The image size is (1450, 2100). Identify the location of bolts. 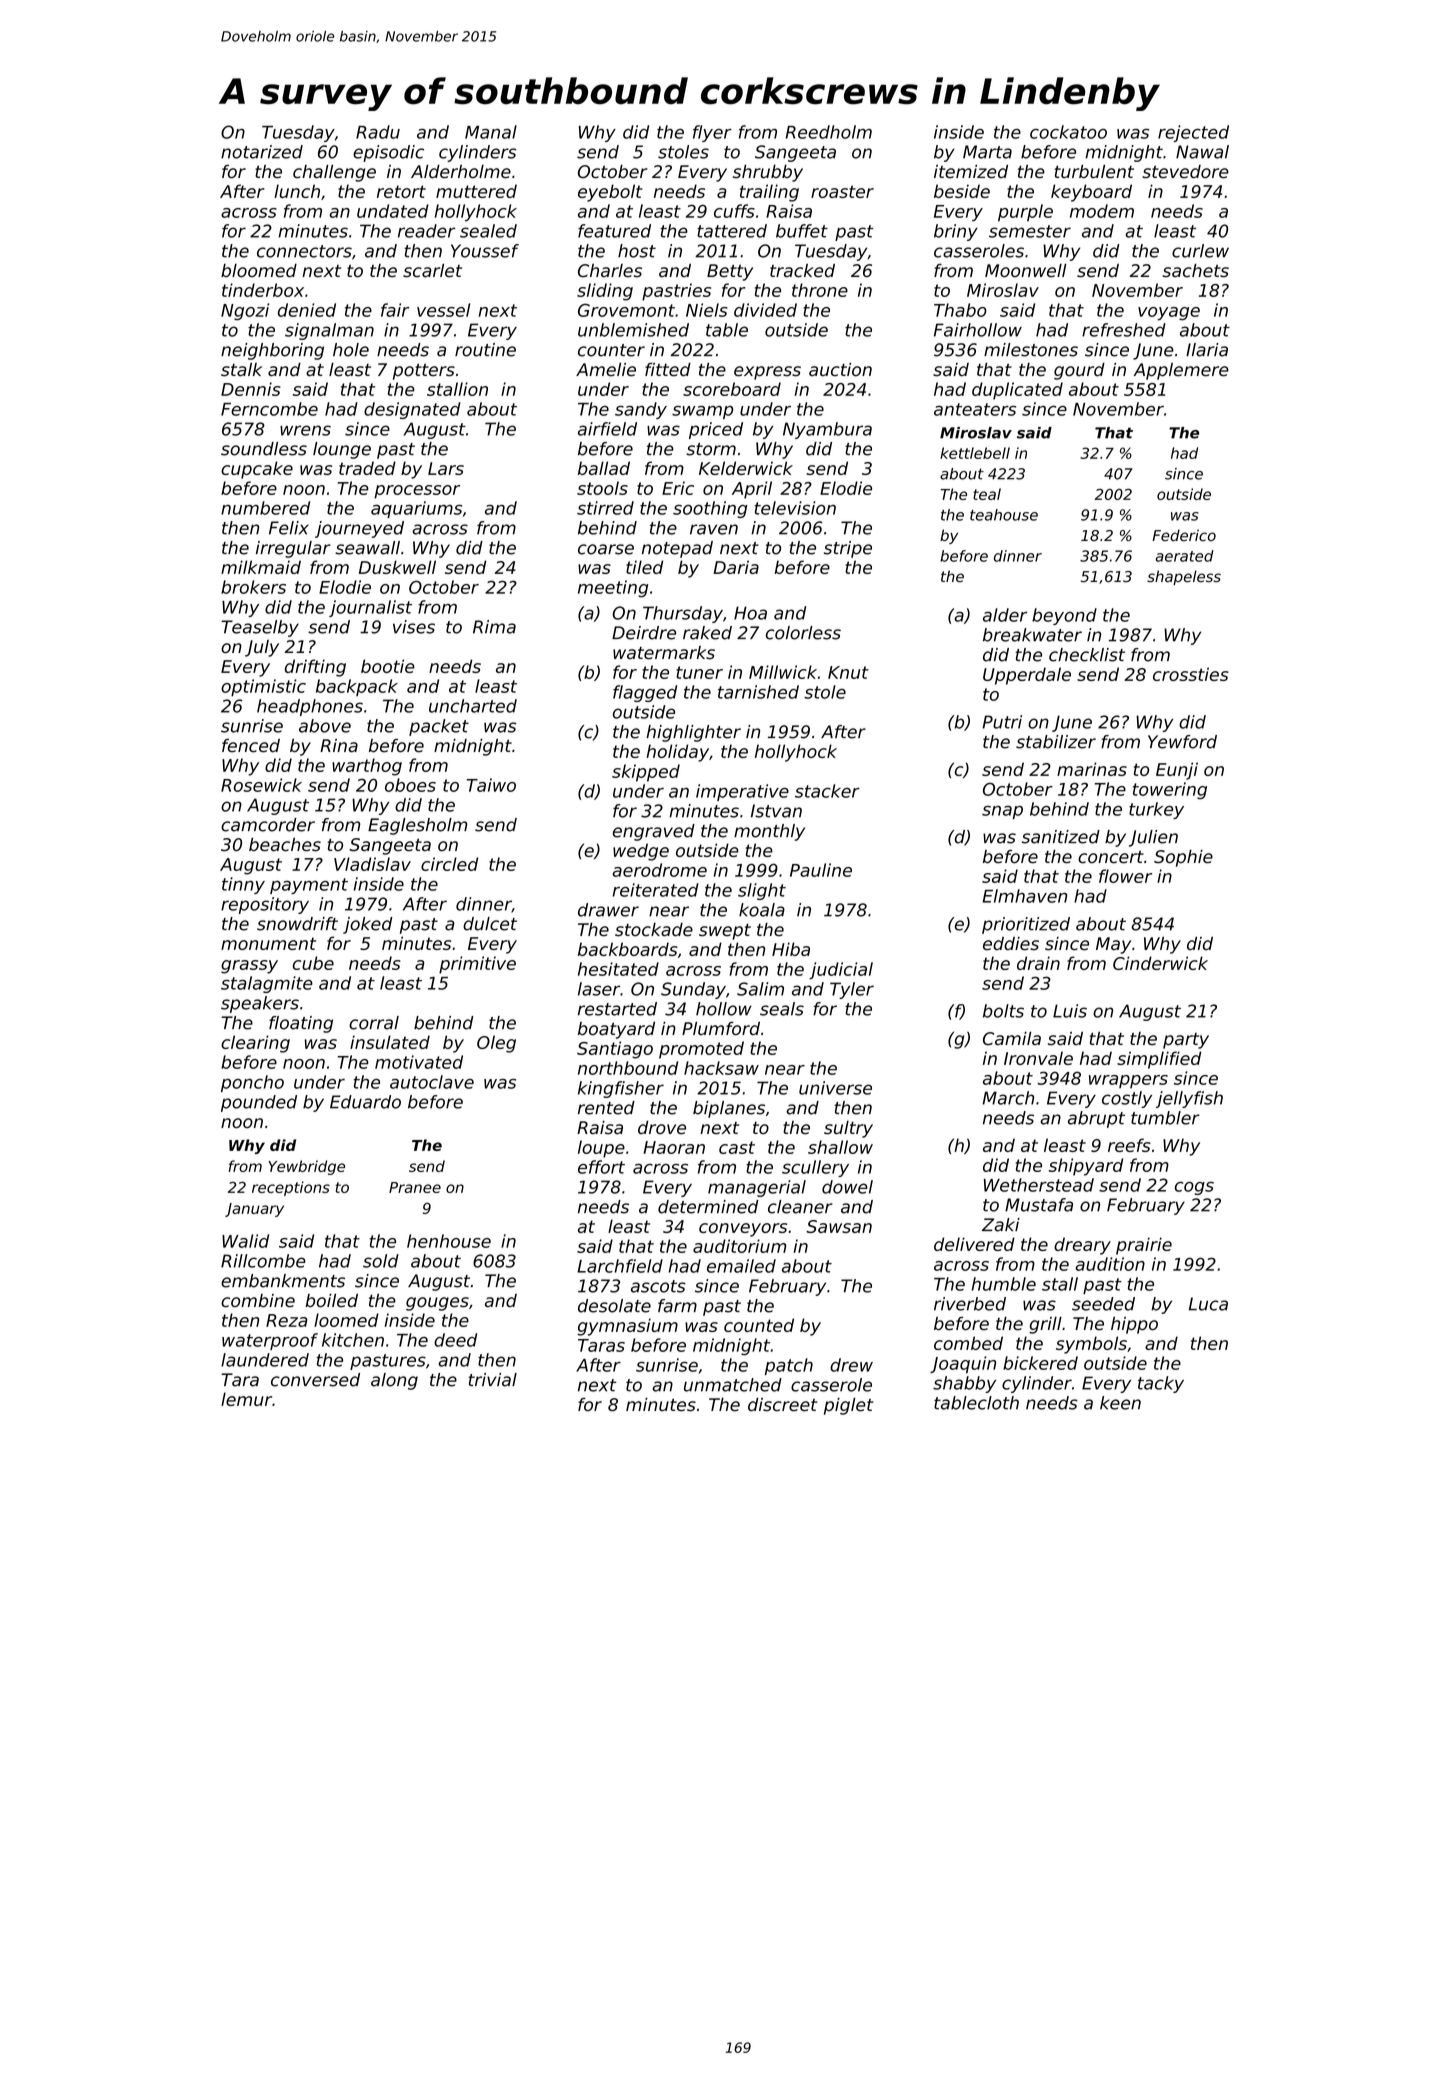
(1003, 1011).
